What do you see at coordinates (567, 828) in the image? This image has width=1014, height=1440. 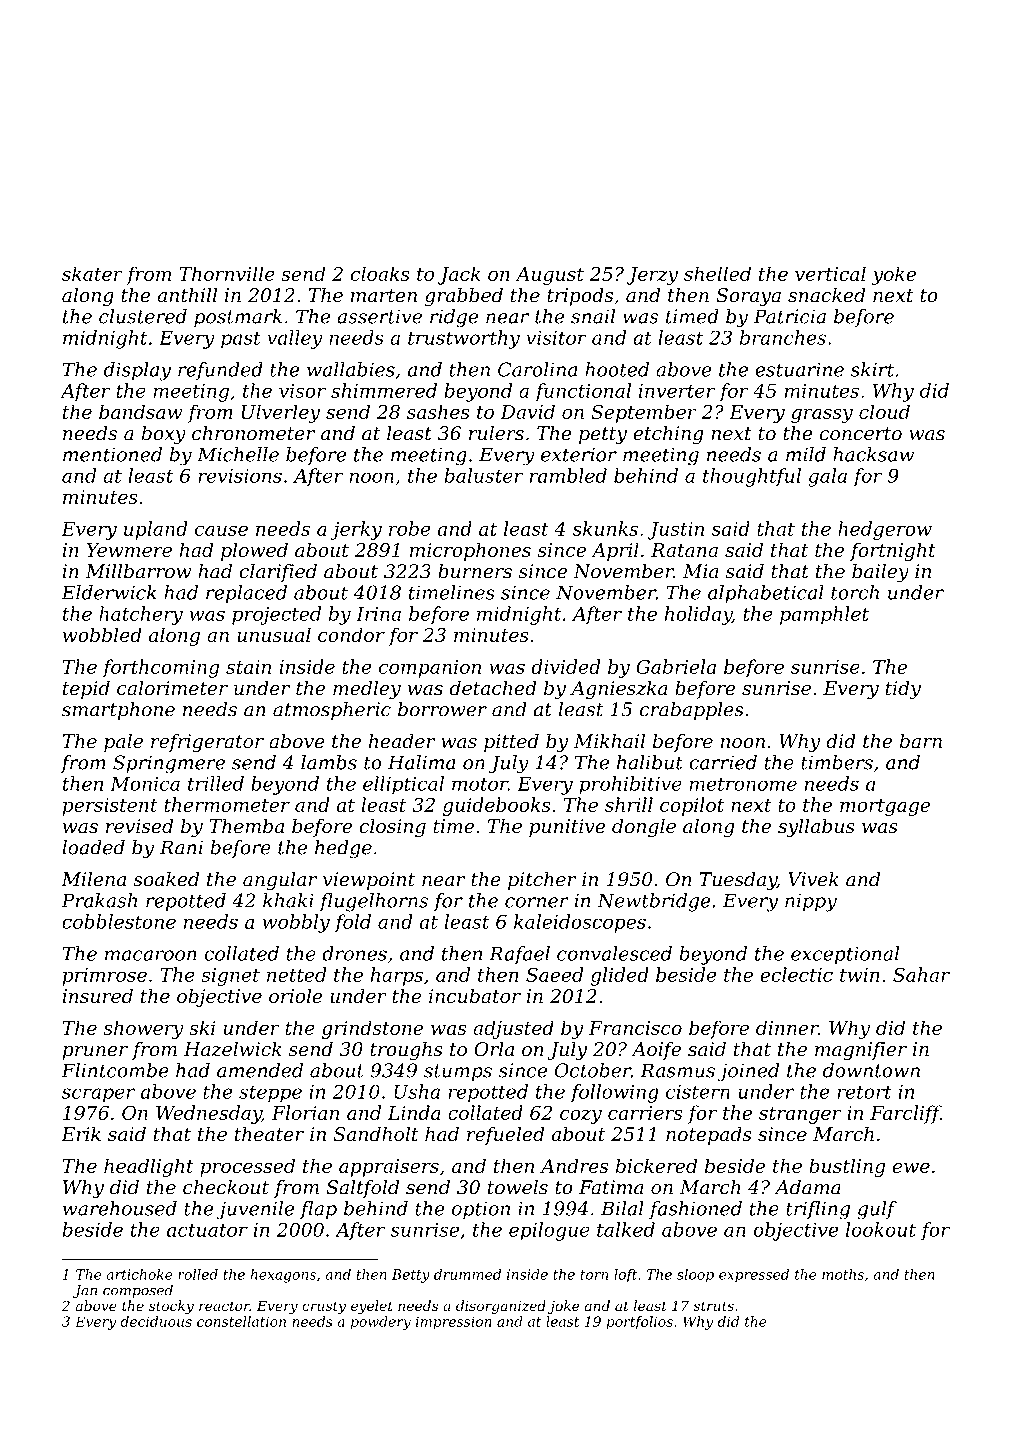 I see `punitive` at bounding box center [567, 828].
